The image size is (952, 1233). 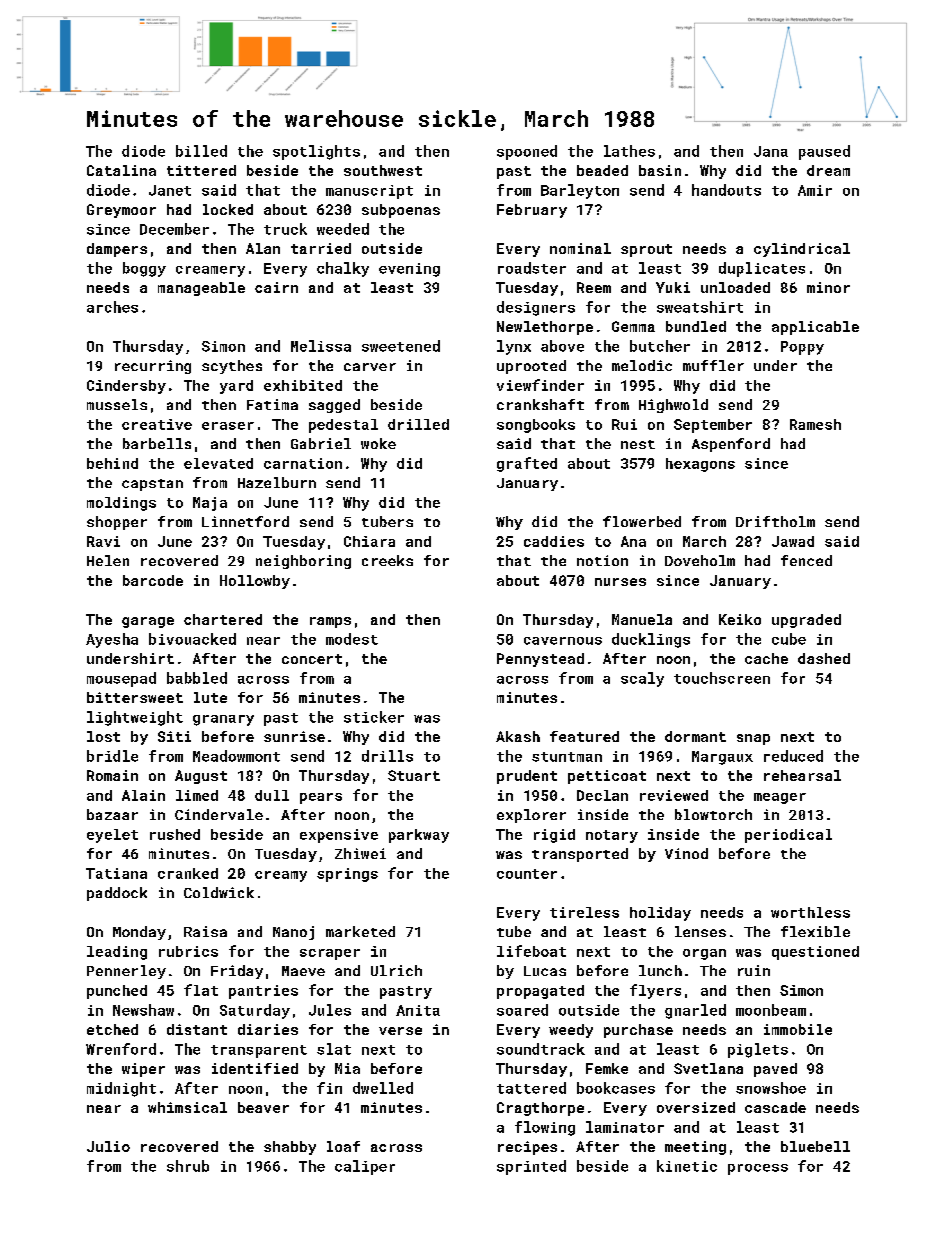 What do you see at coordinates (201, 151) in the screenshot?
I see `billed` at bounding box center [201, 151].
